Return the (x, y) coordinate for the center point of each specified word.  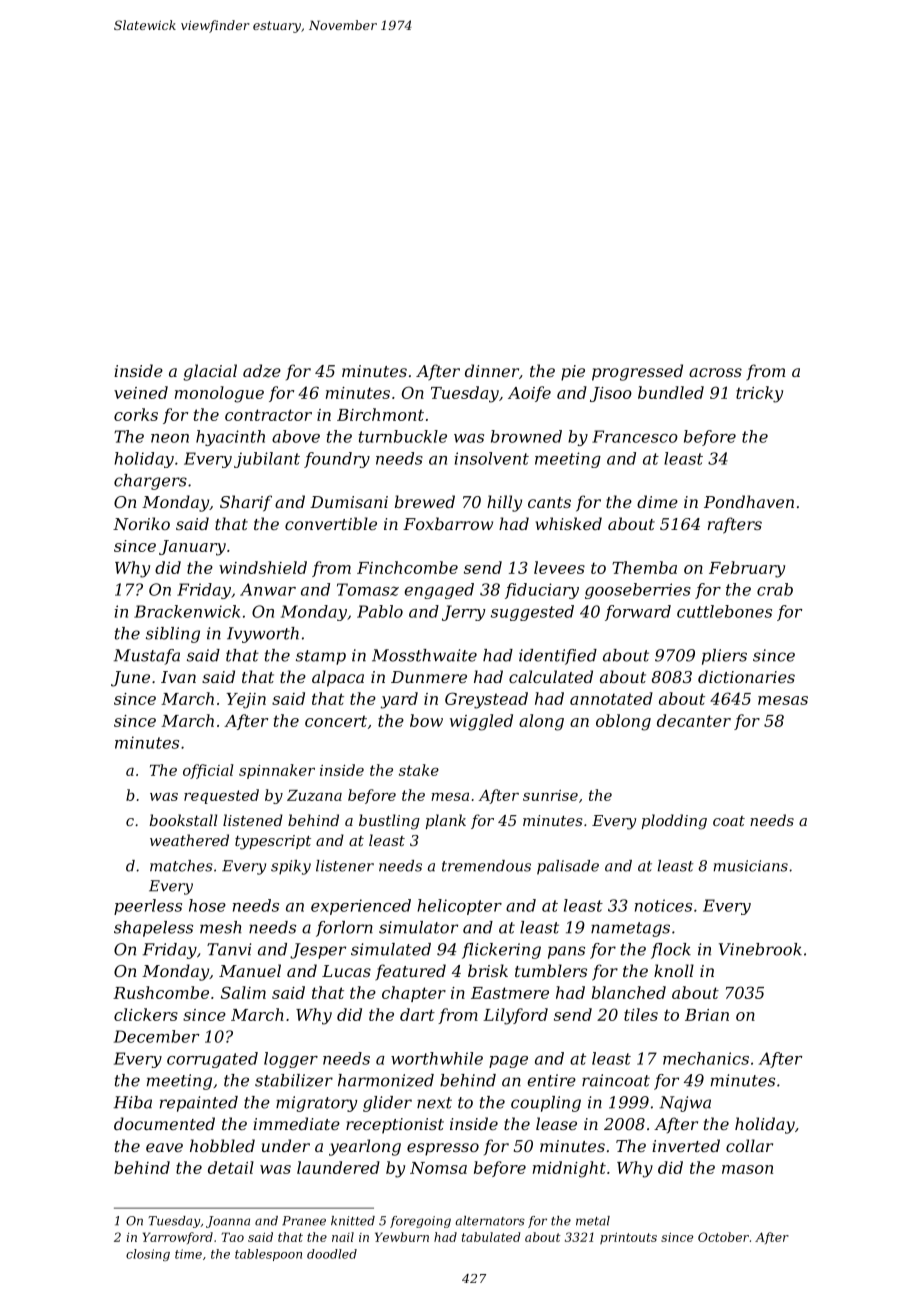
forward (638, 613)
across (715, 372)
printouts (628, 1238)
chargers (150, 482)
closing (148, 1255)
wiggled (481, 722)
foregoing (420, 1222)
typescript (273, 842)
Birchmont (380, 414)
